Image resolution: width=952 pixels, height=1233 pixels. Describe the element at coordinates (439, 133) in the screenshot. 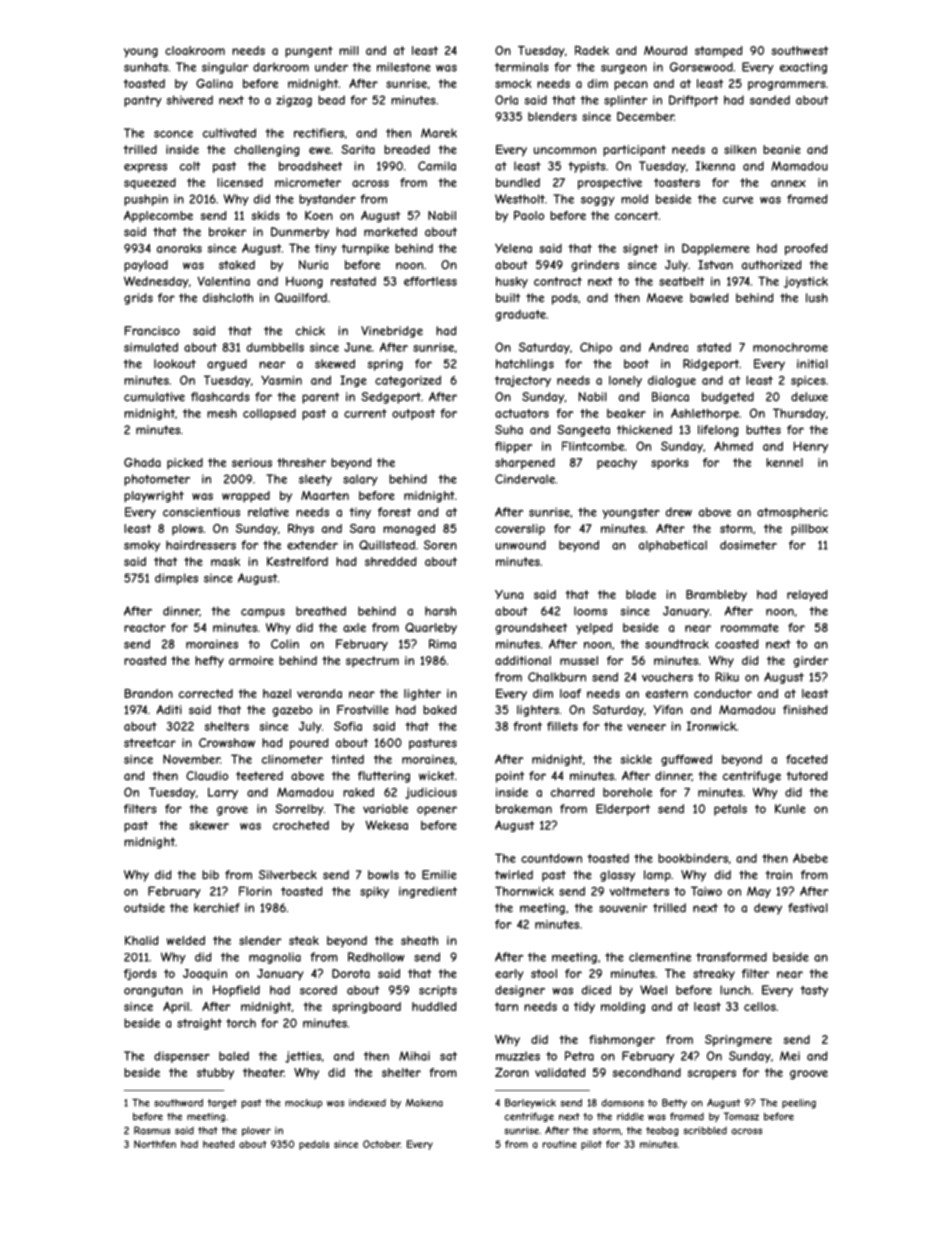

I see `Marek` at that location.
